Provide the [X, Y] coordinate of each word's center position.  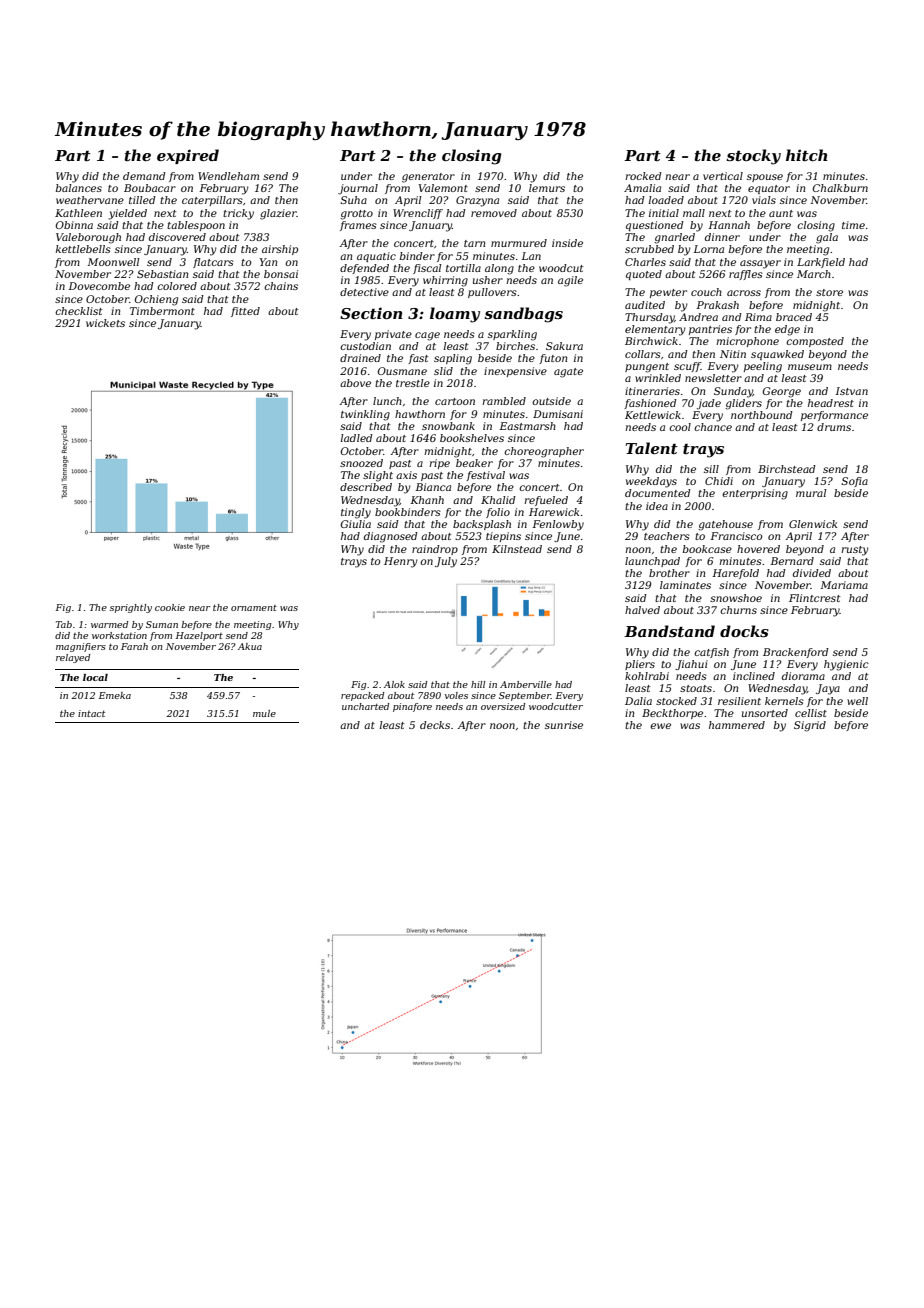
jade [709, 404]
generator [428, 178]
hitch [807, 155]
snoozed [361, 463]
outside [551, 401]
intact [91, 713]
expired [188, 156]
